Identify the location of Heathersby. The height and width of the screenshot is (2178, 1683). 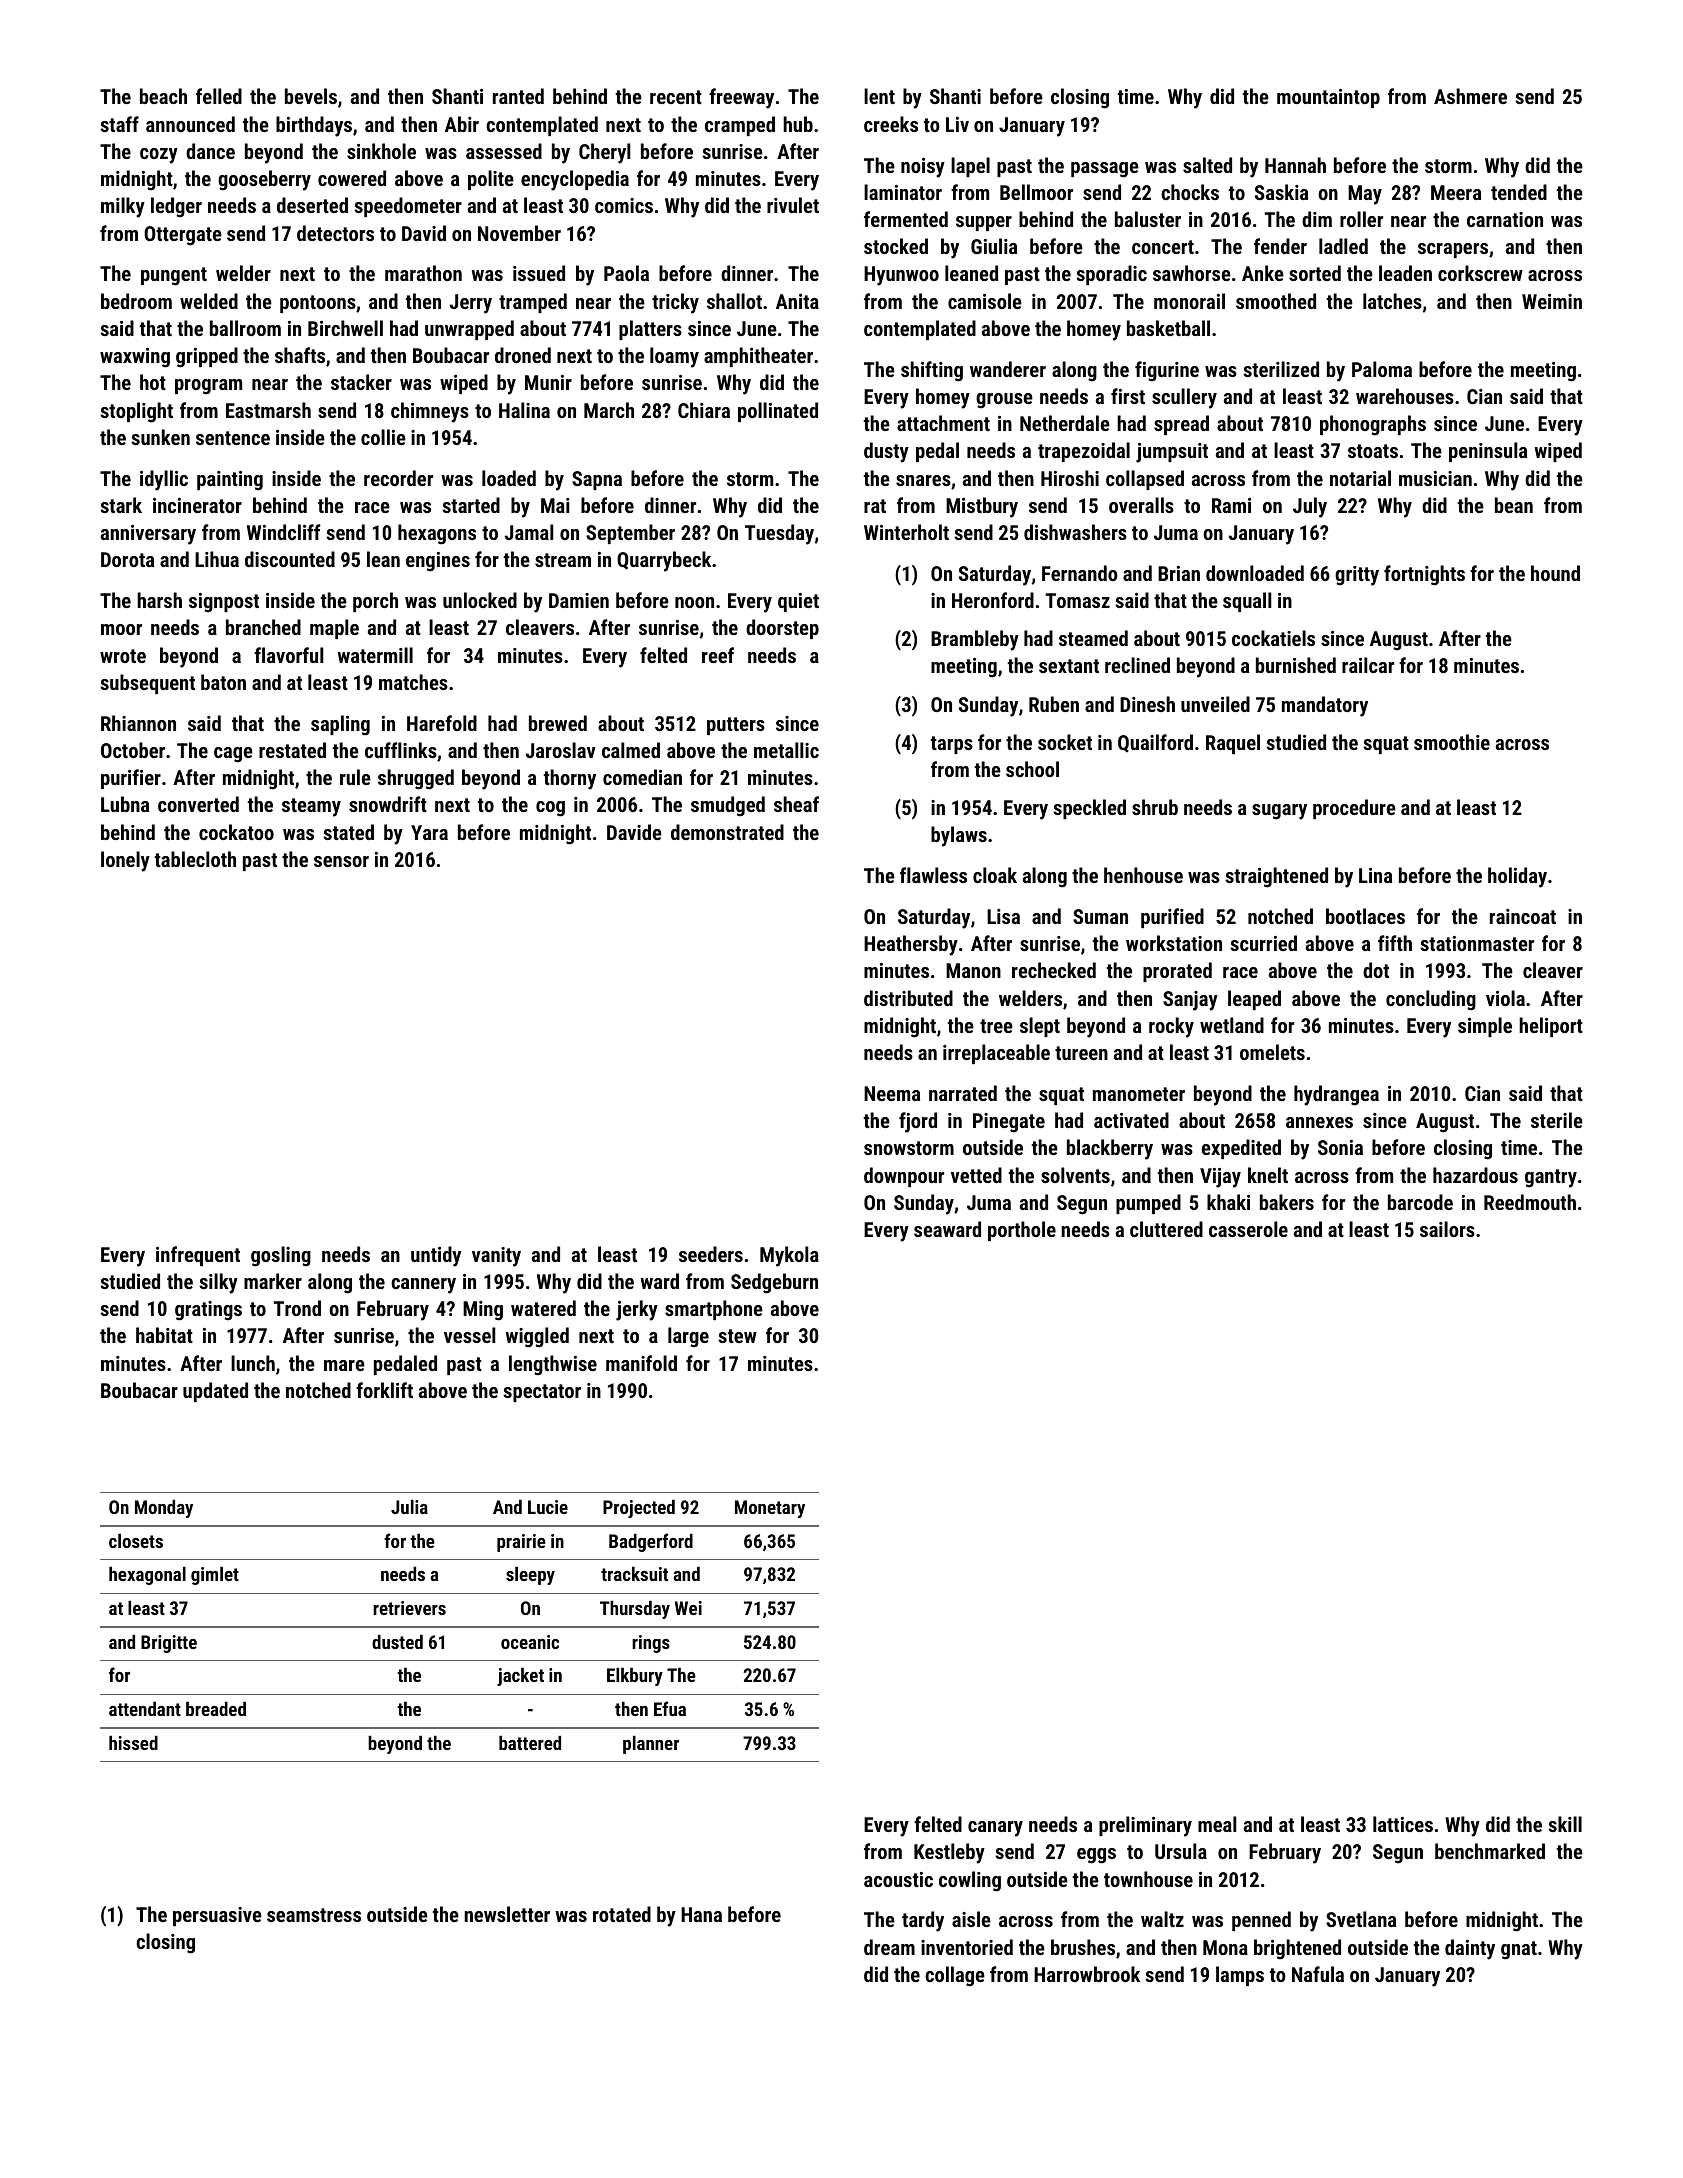
(911, 945).
